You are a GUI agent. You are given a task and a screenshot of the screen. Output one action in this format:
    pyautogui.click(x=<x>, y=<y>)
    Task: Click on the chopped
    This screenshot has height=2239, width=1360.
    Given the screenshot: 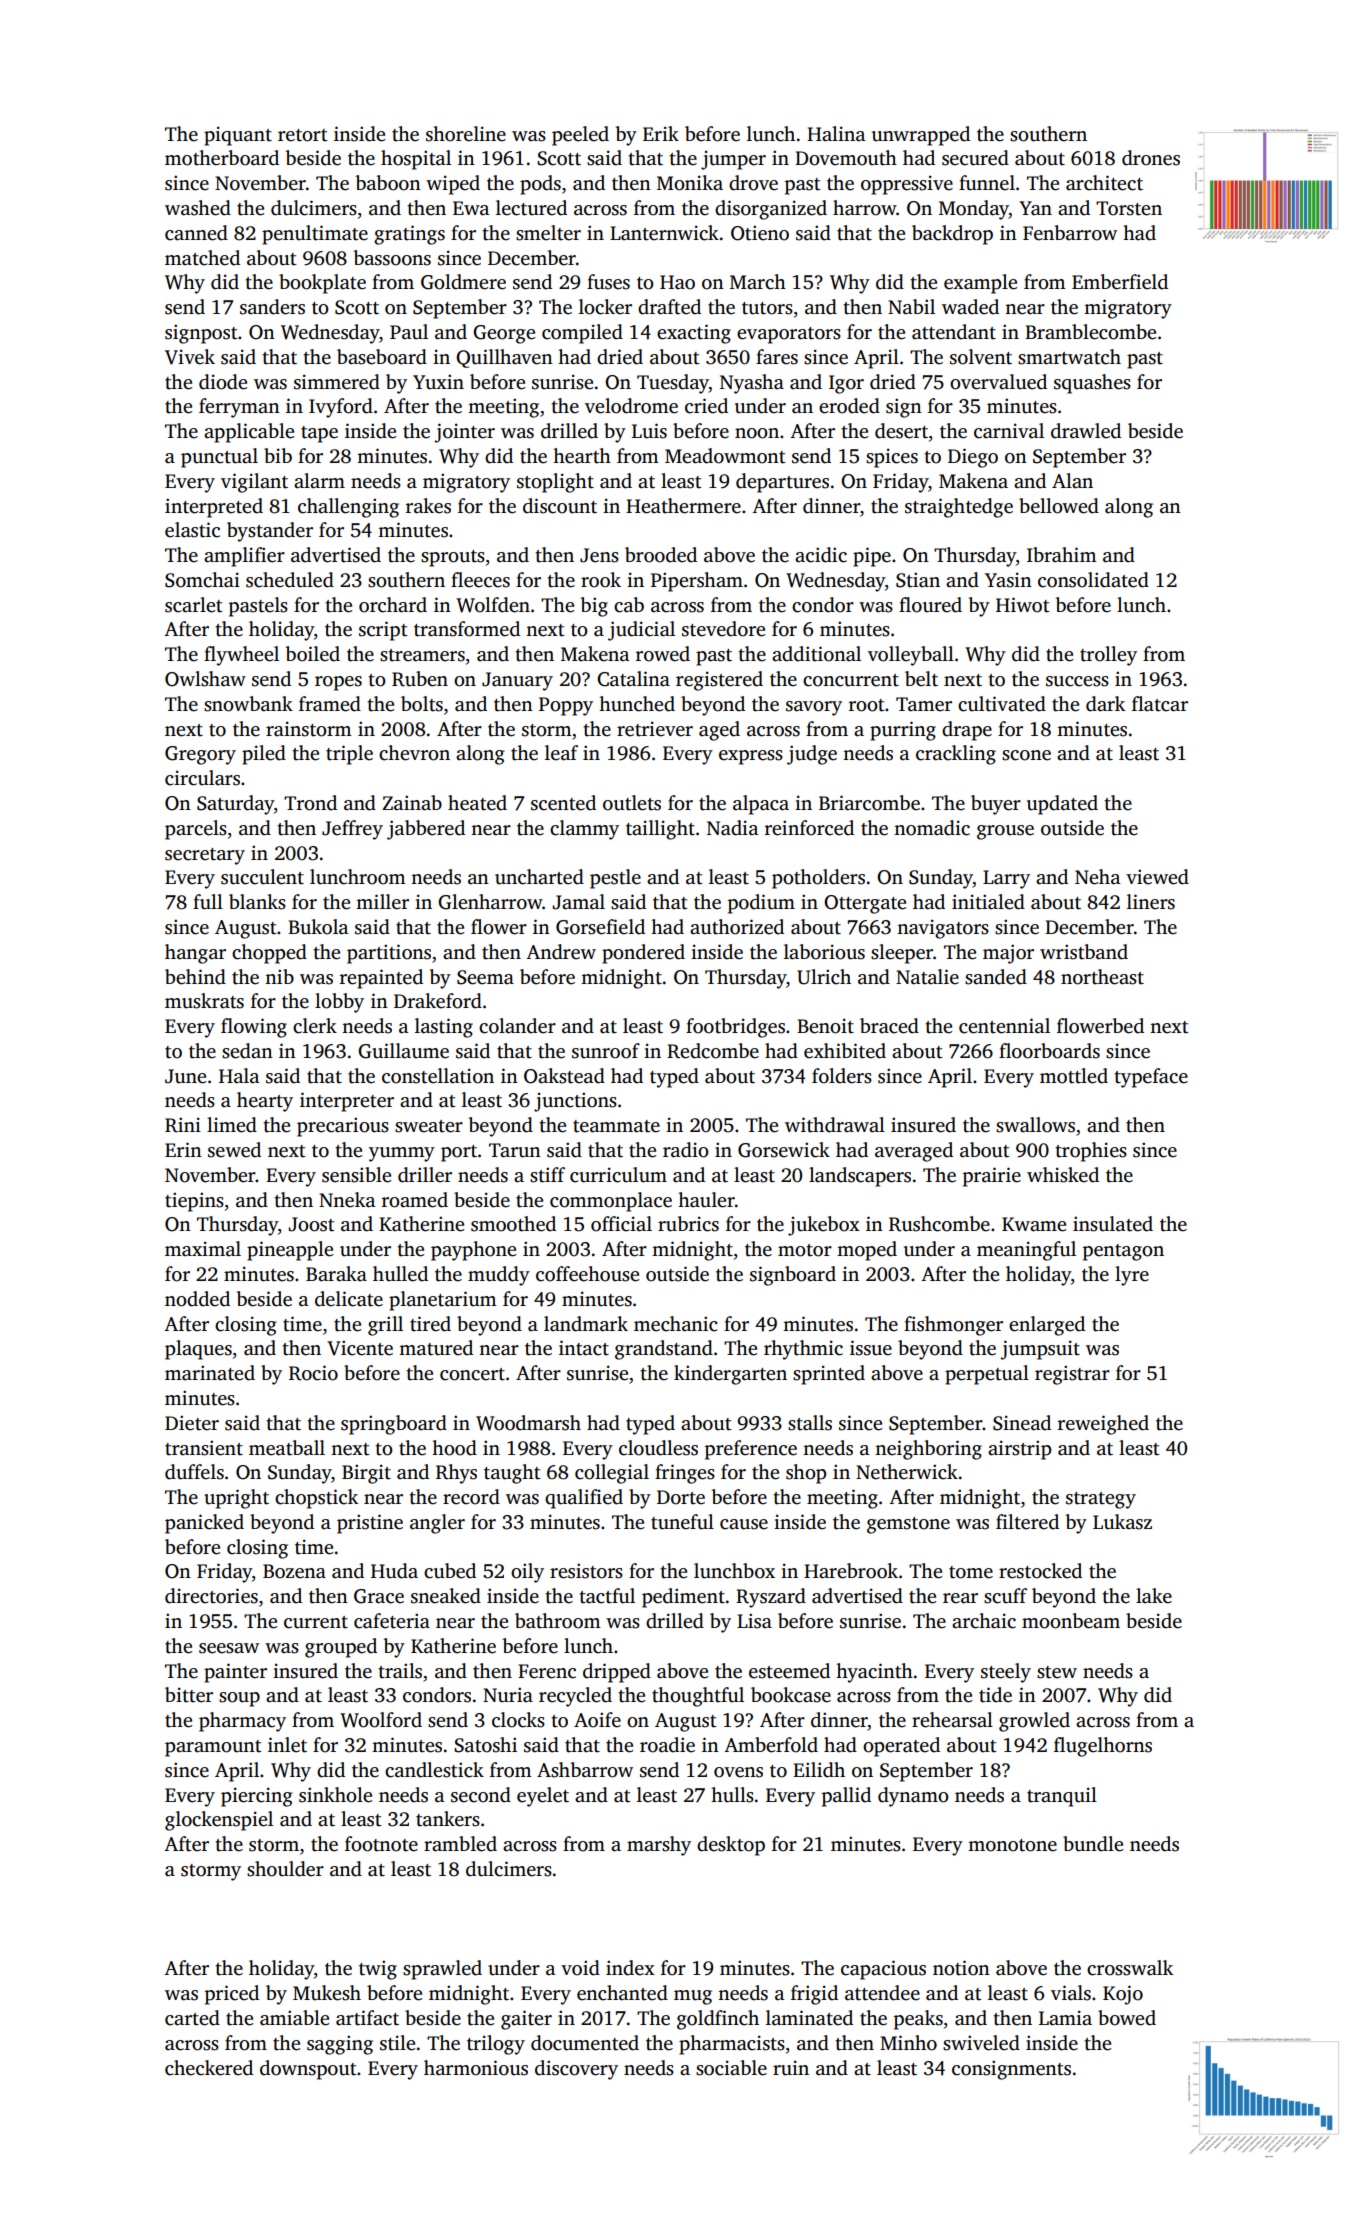 What is the action you would take?
    pyautogui.click(x=269, y=954)
